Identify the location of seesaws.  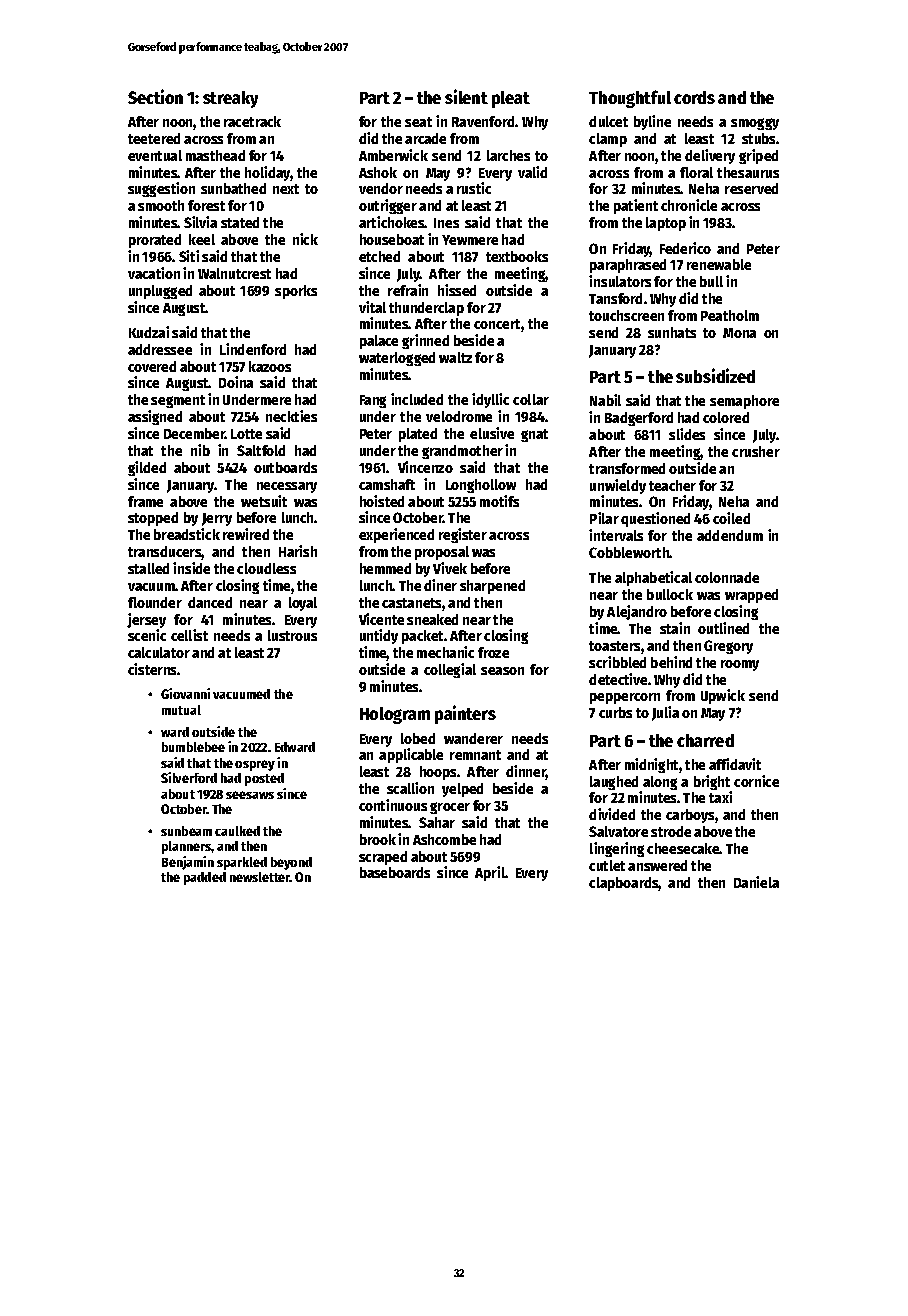
(250, 795).
